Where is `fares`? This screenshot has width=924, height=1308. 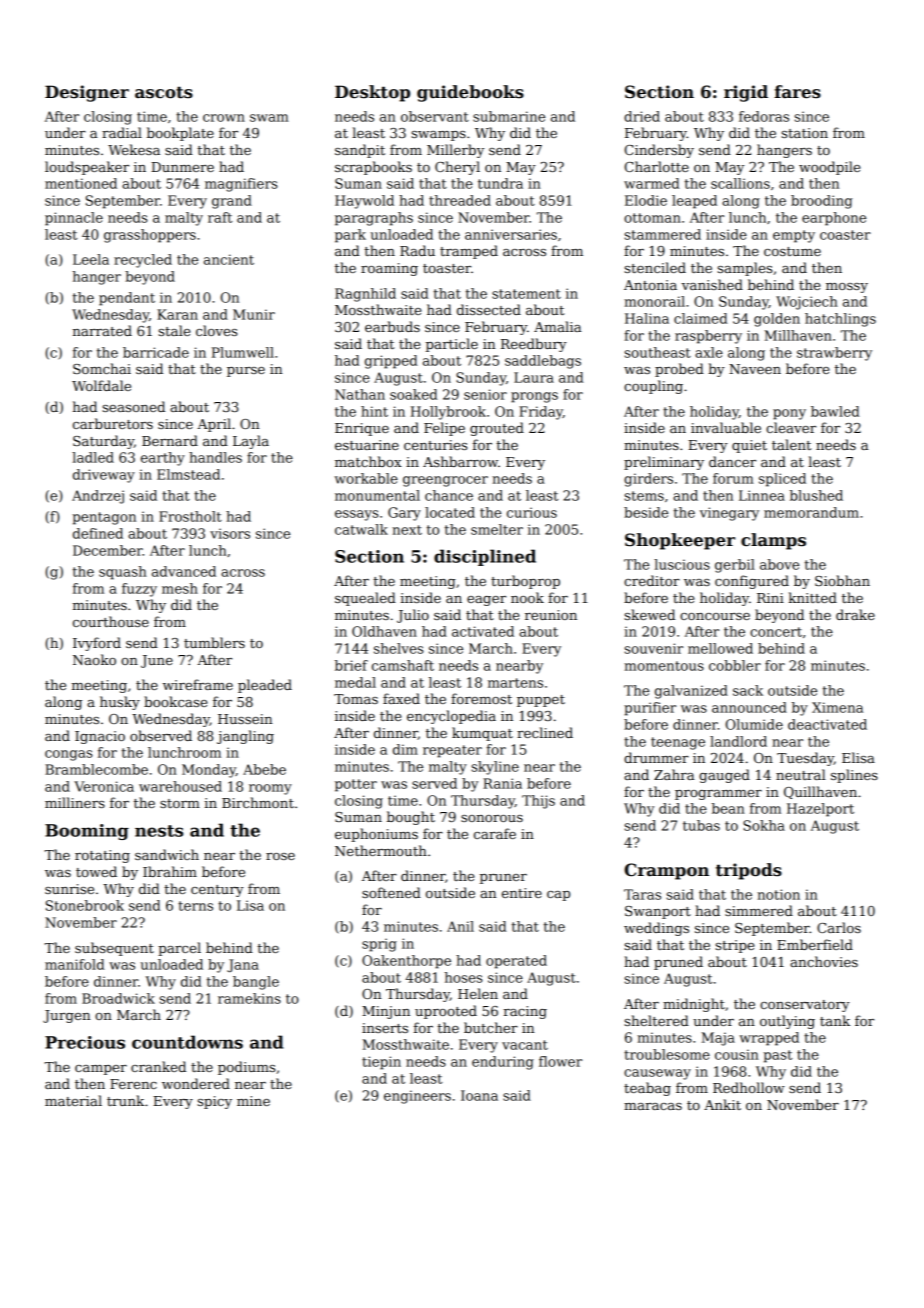
fares is located at coordinates (797, 92).
